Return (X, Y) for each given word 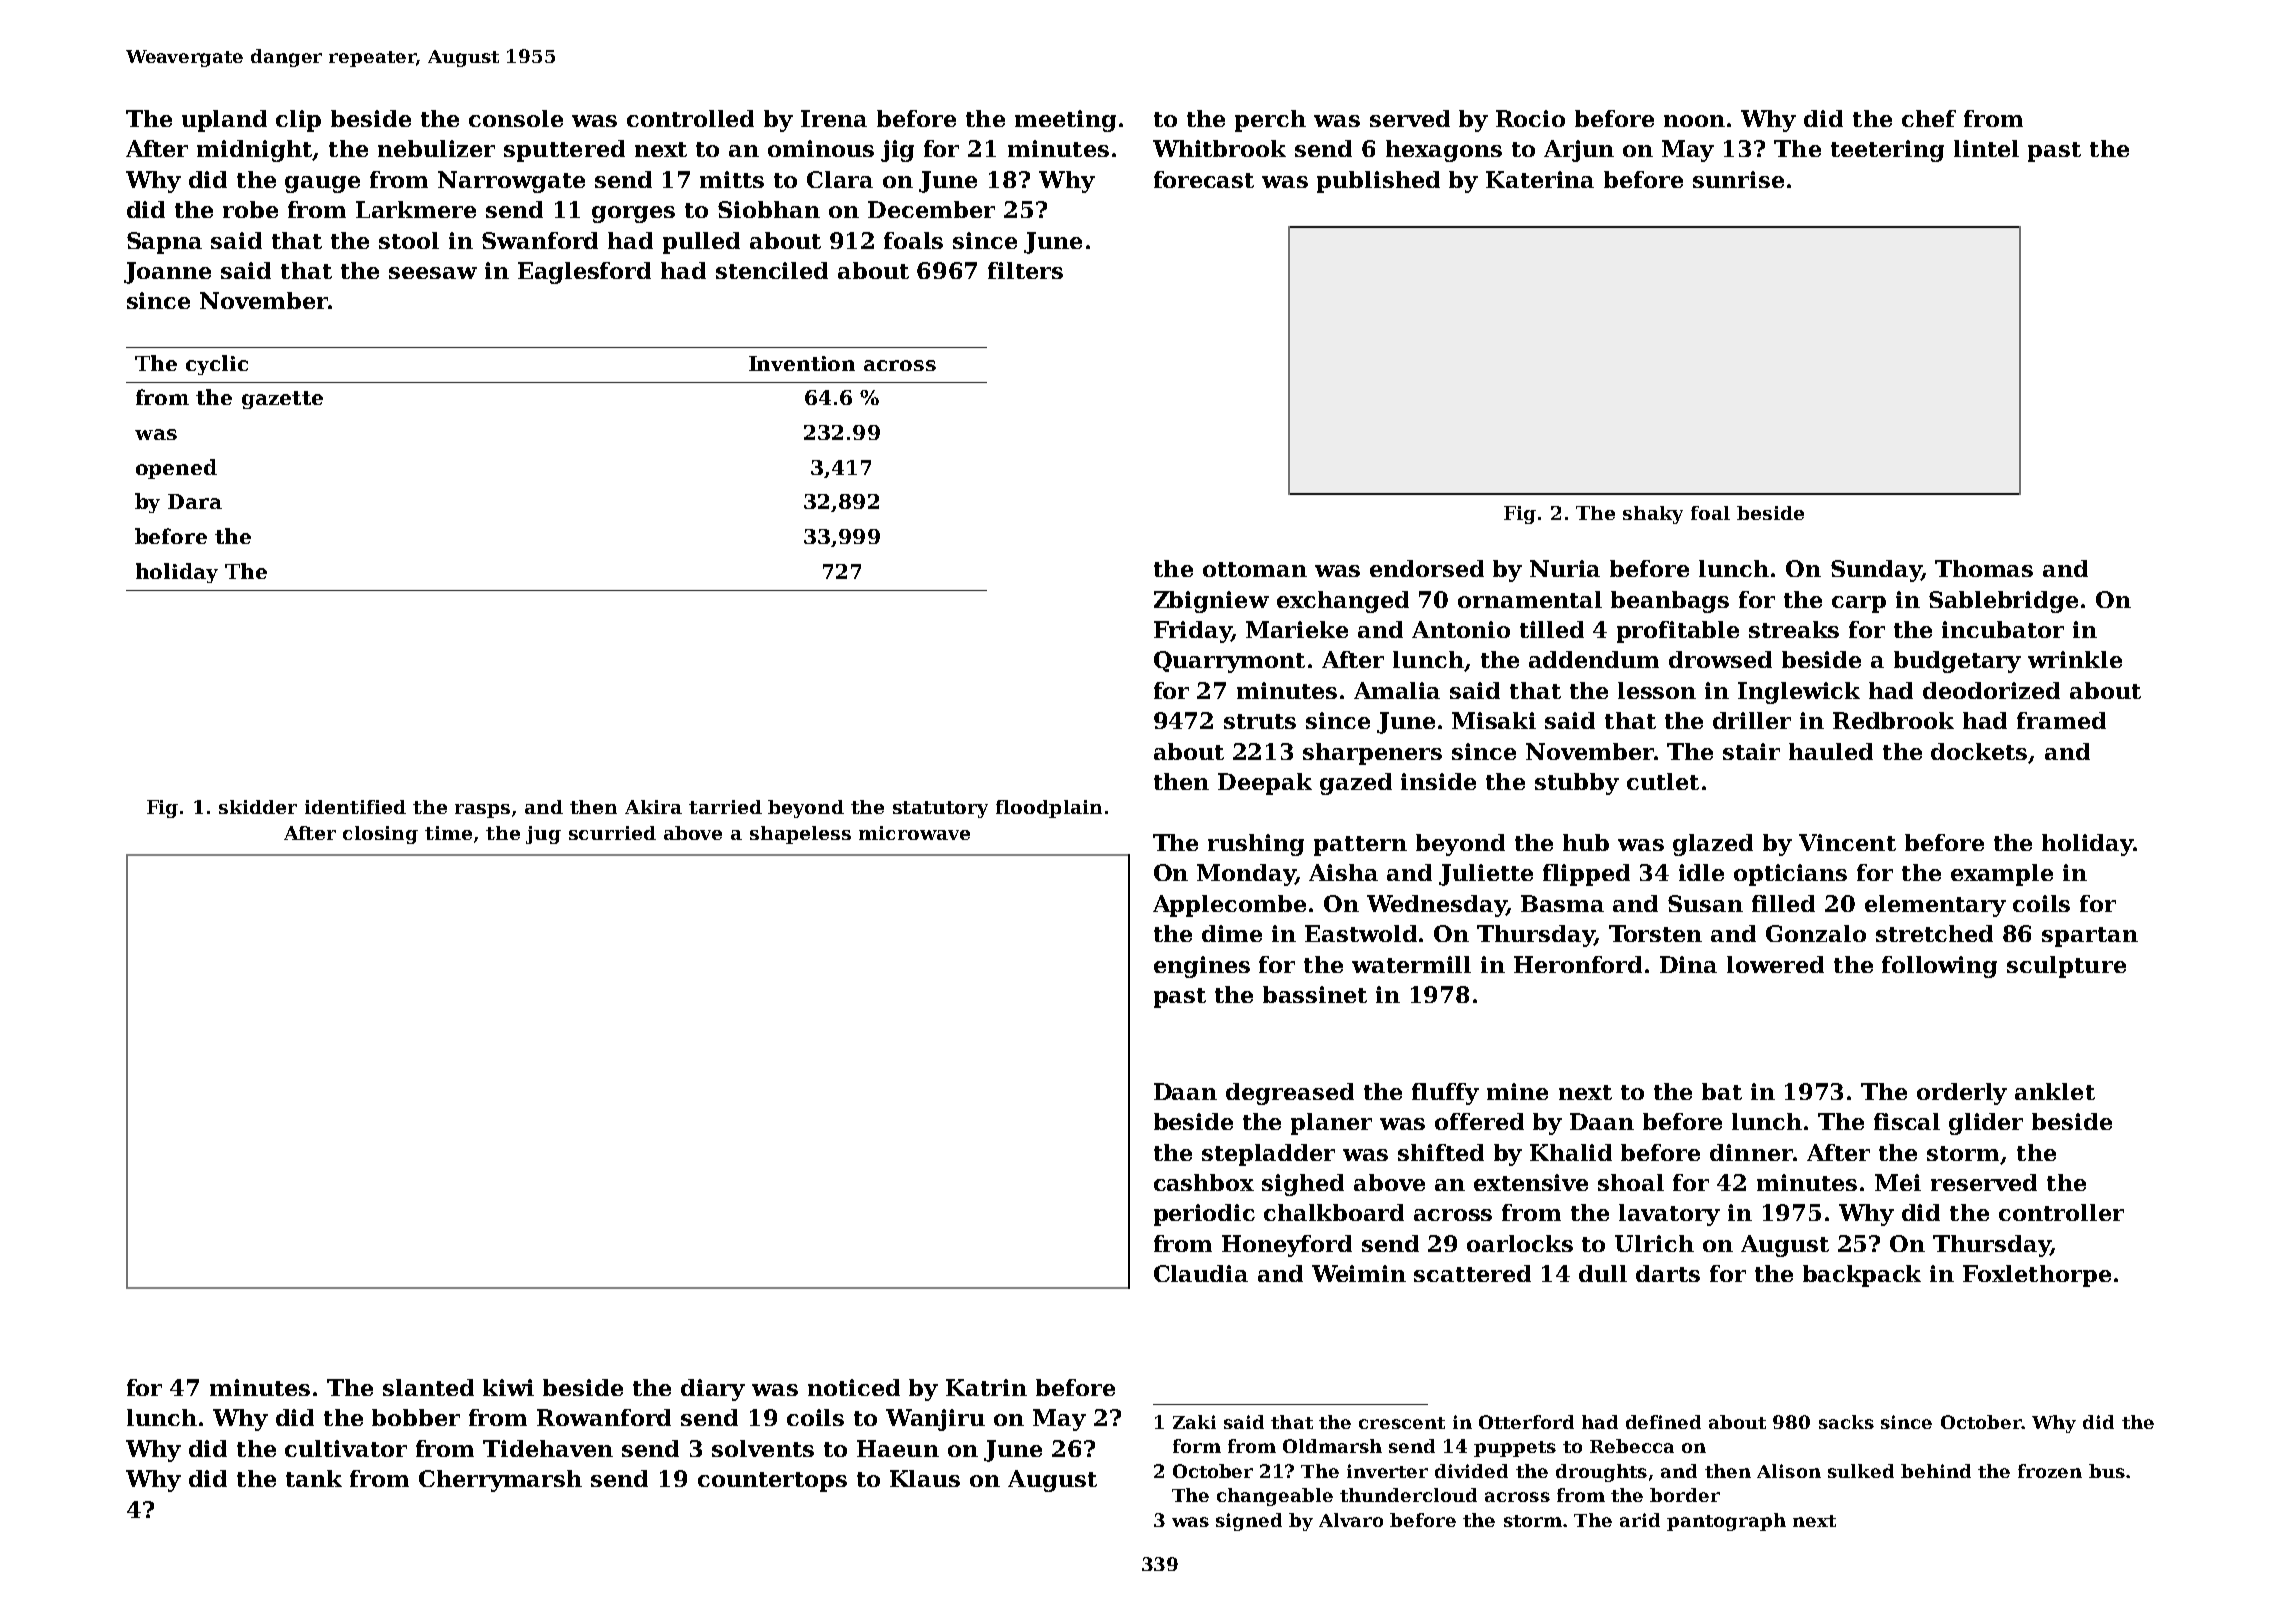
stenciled (772, 270)
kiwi (508, 1387)
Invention (802, 363)
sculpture (2066, 967)
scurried (612, 833)
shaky (1653, 515)
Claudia (1201, 1273)
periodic (1204, 1215)
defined (1663, 1422)
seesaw (433, 273)
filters (1025, 270)
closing (380, 835)
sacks (1846, 1422)
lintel (1986, 148)
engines (1202, 967)
